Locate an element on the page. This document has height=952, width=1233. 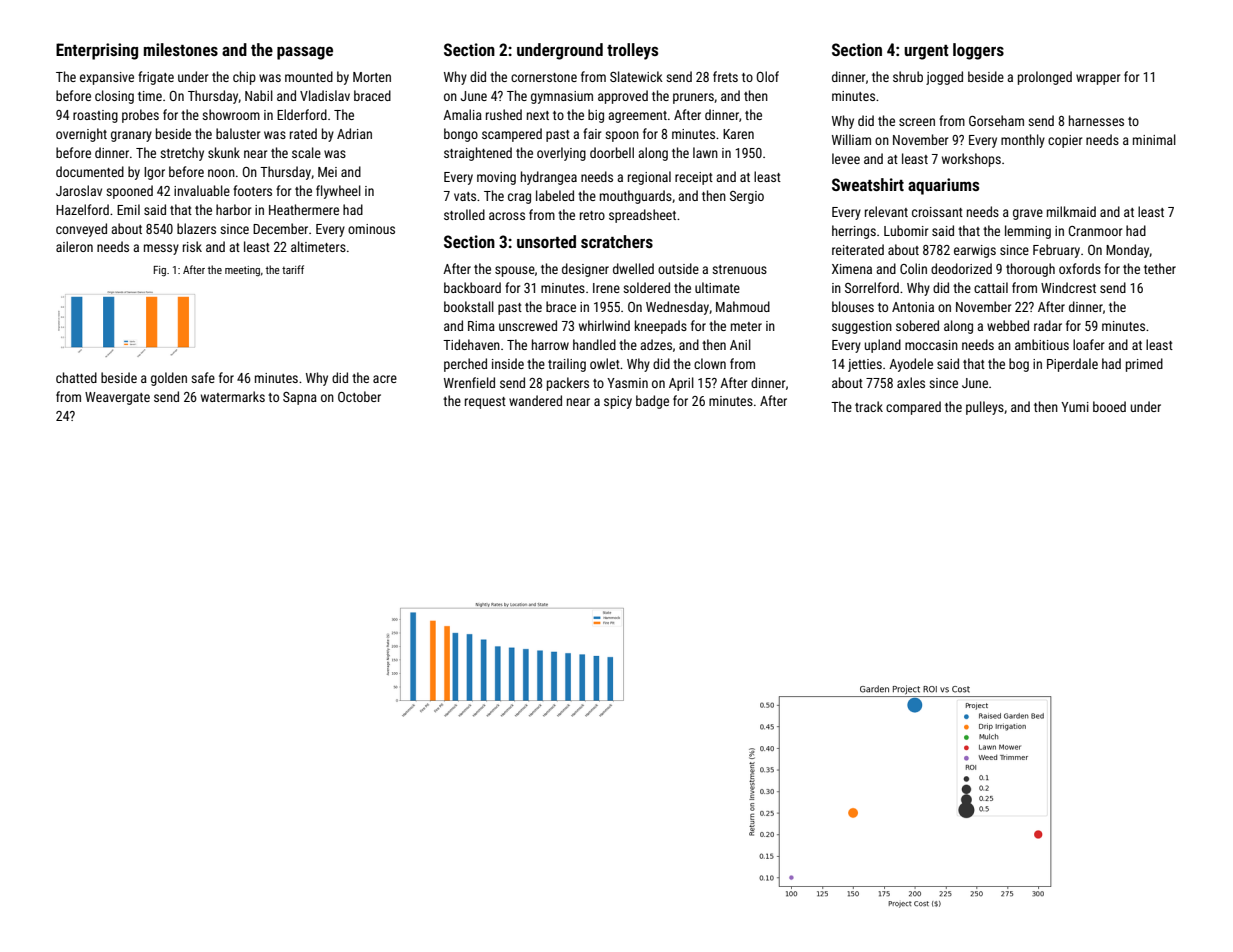
trolleys is located at coordinates (632, 51).
